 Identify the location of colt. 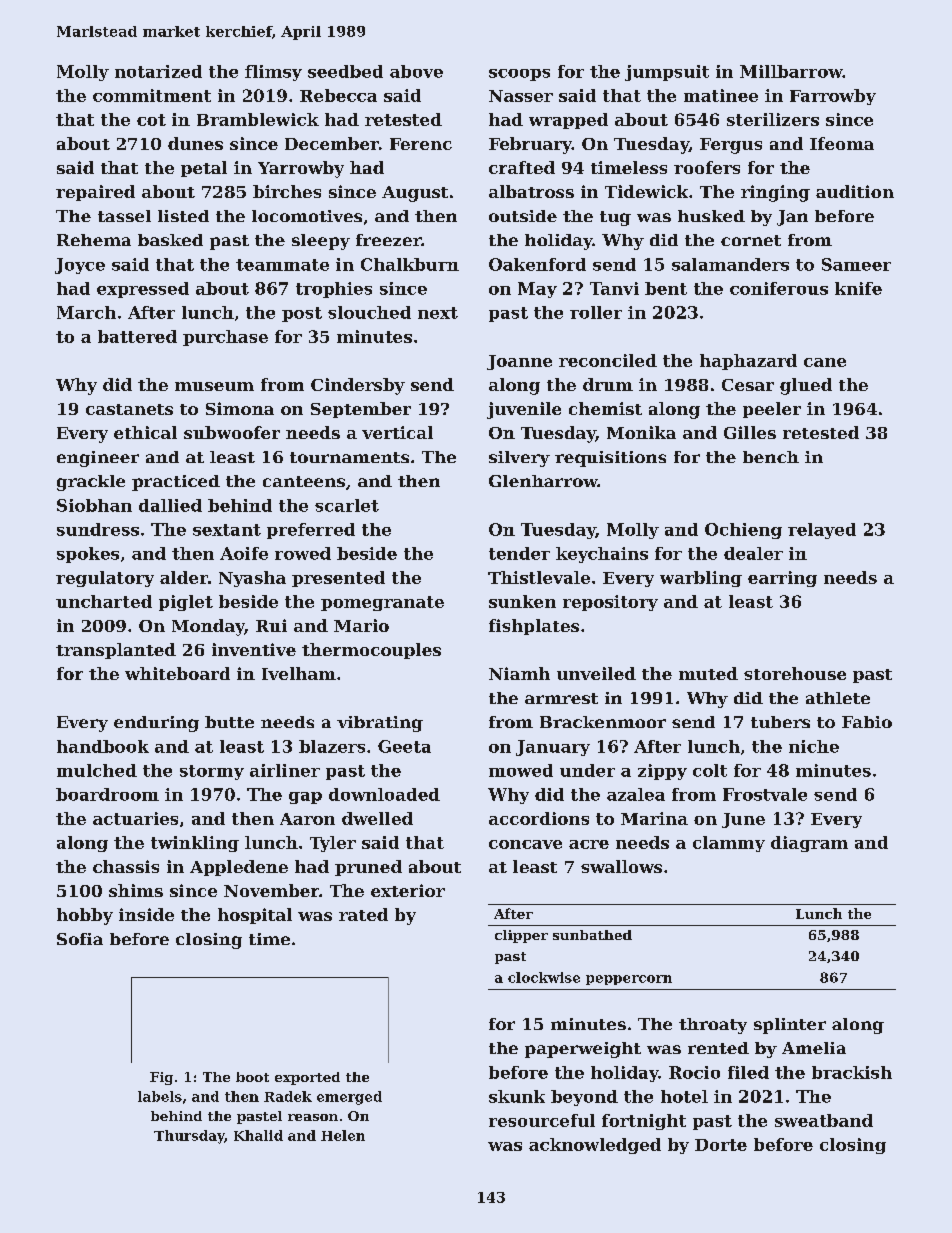
(710, 770).
